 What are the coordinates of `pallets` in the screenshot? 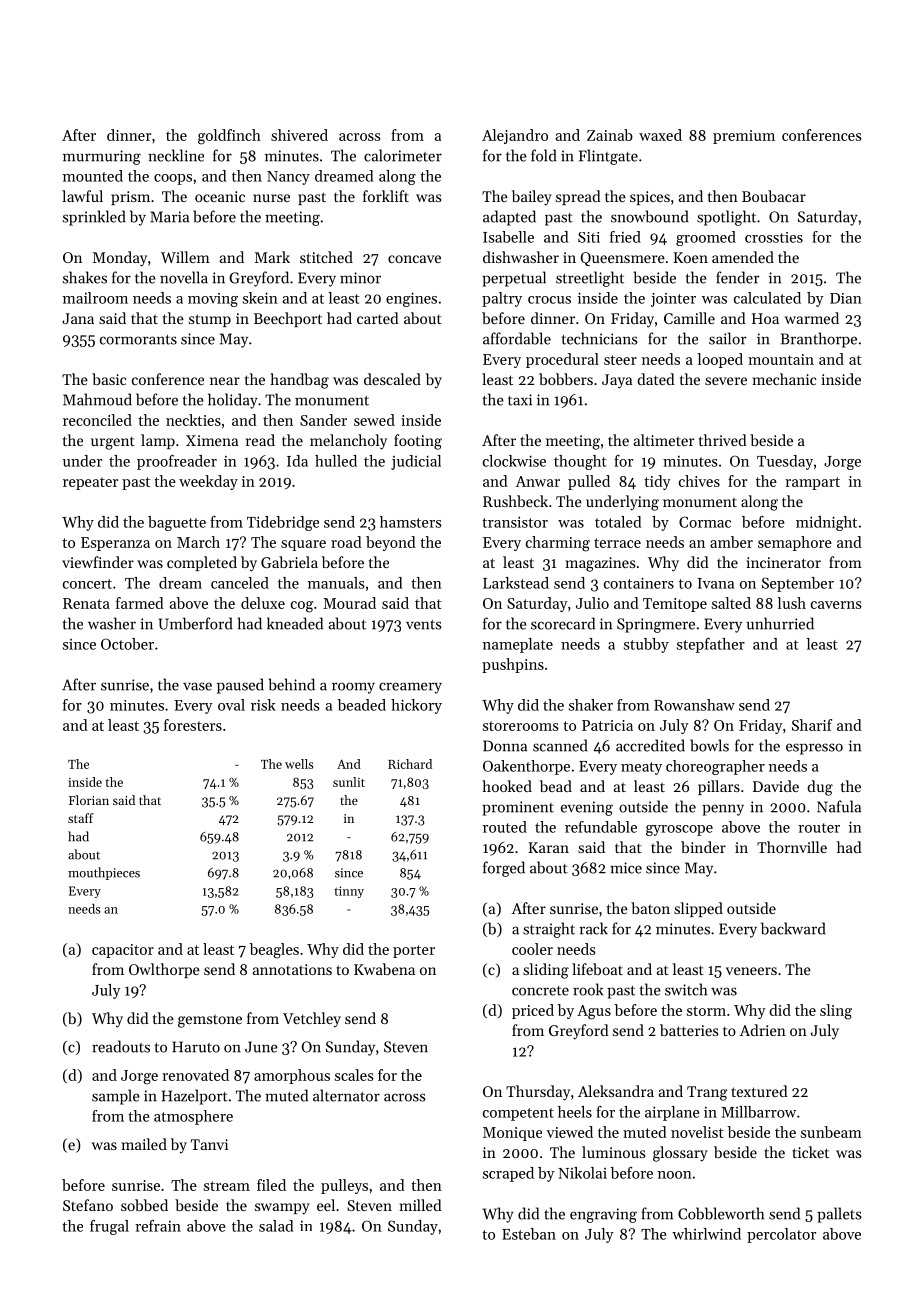 It's located at (839, 1215).
